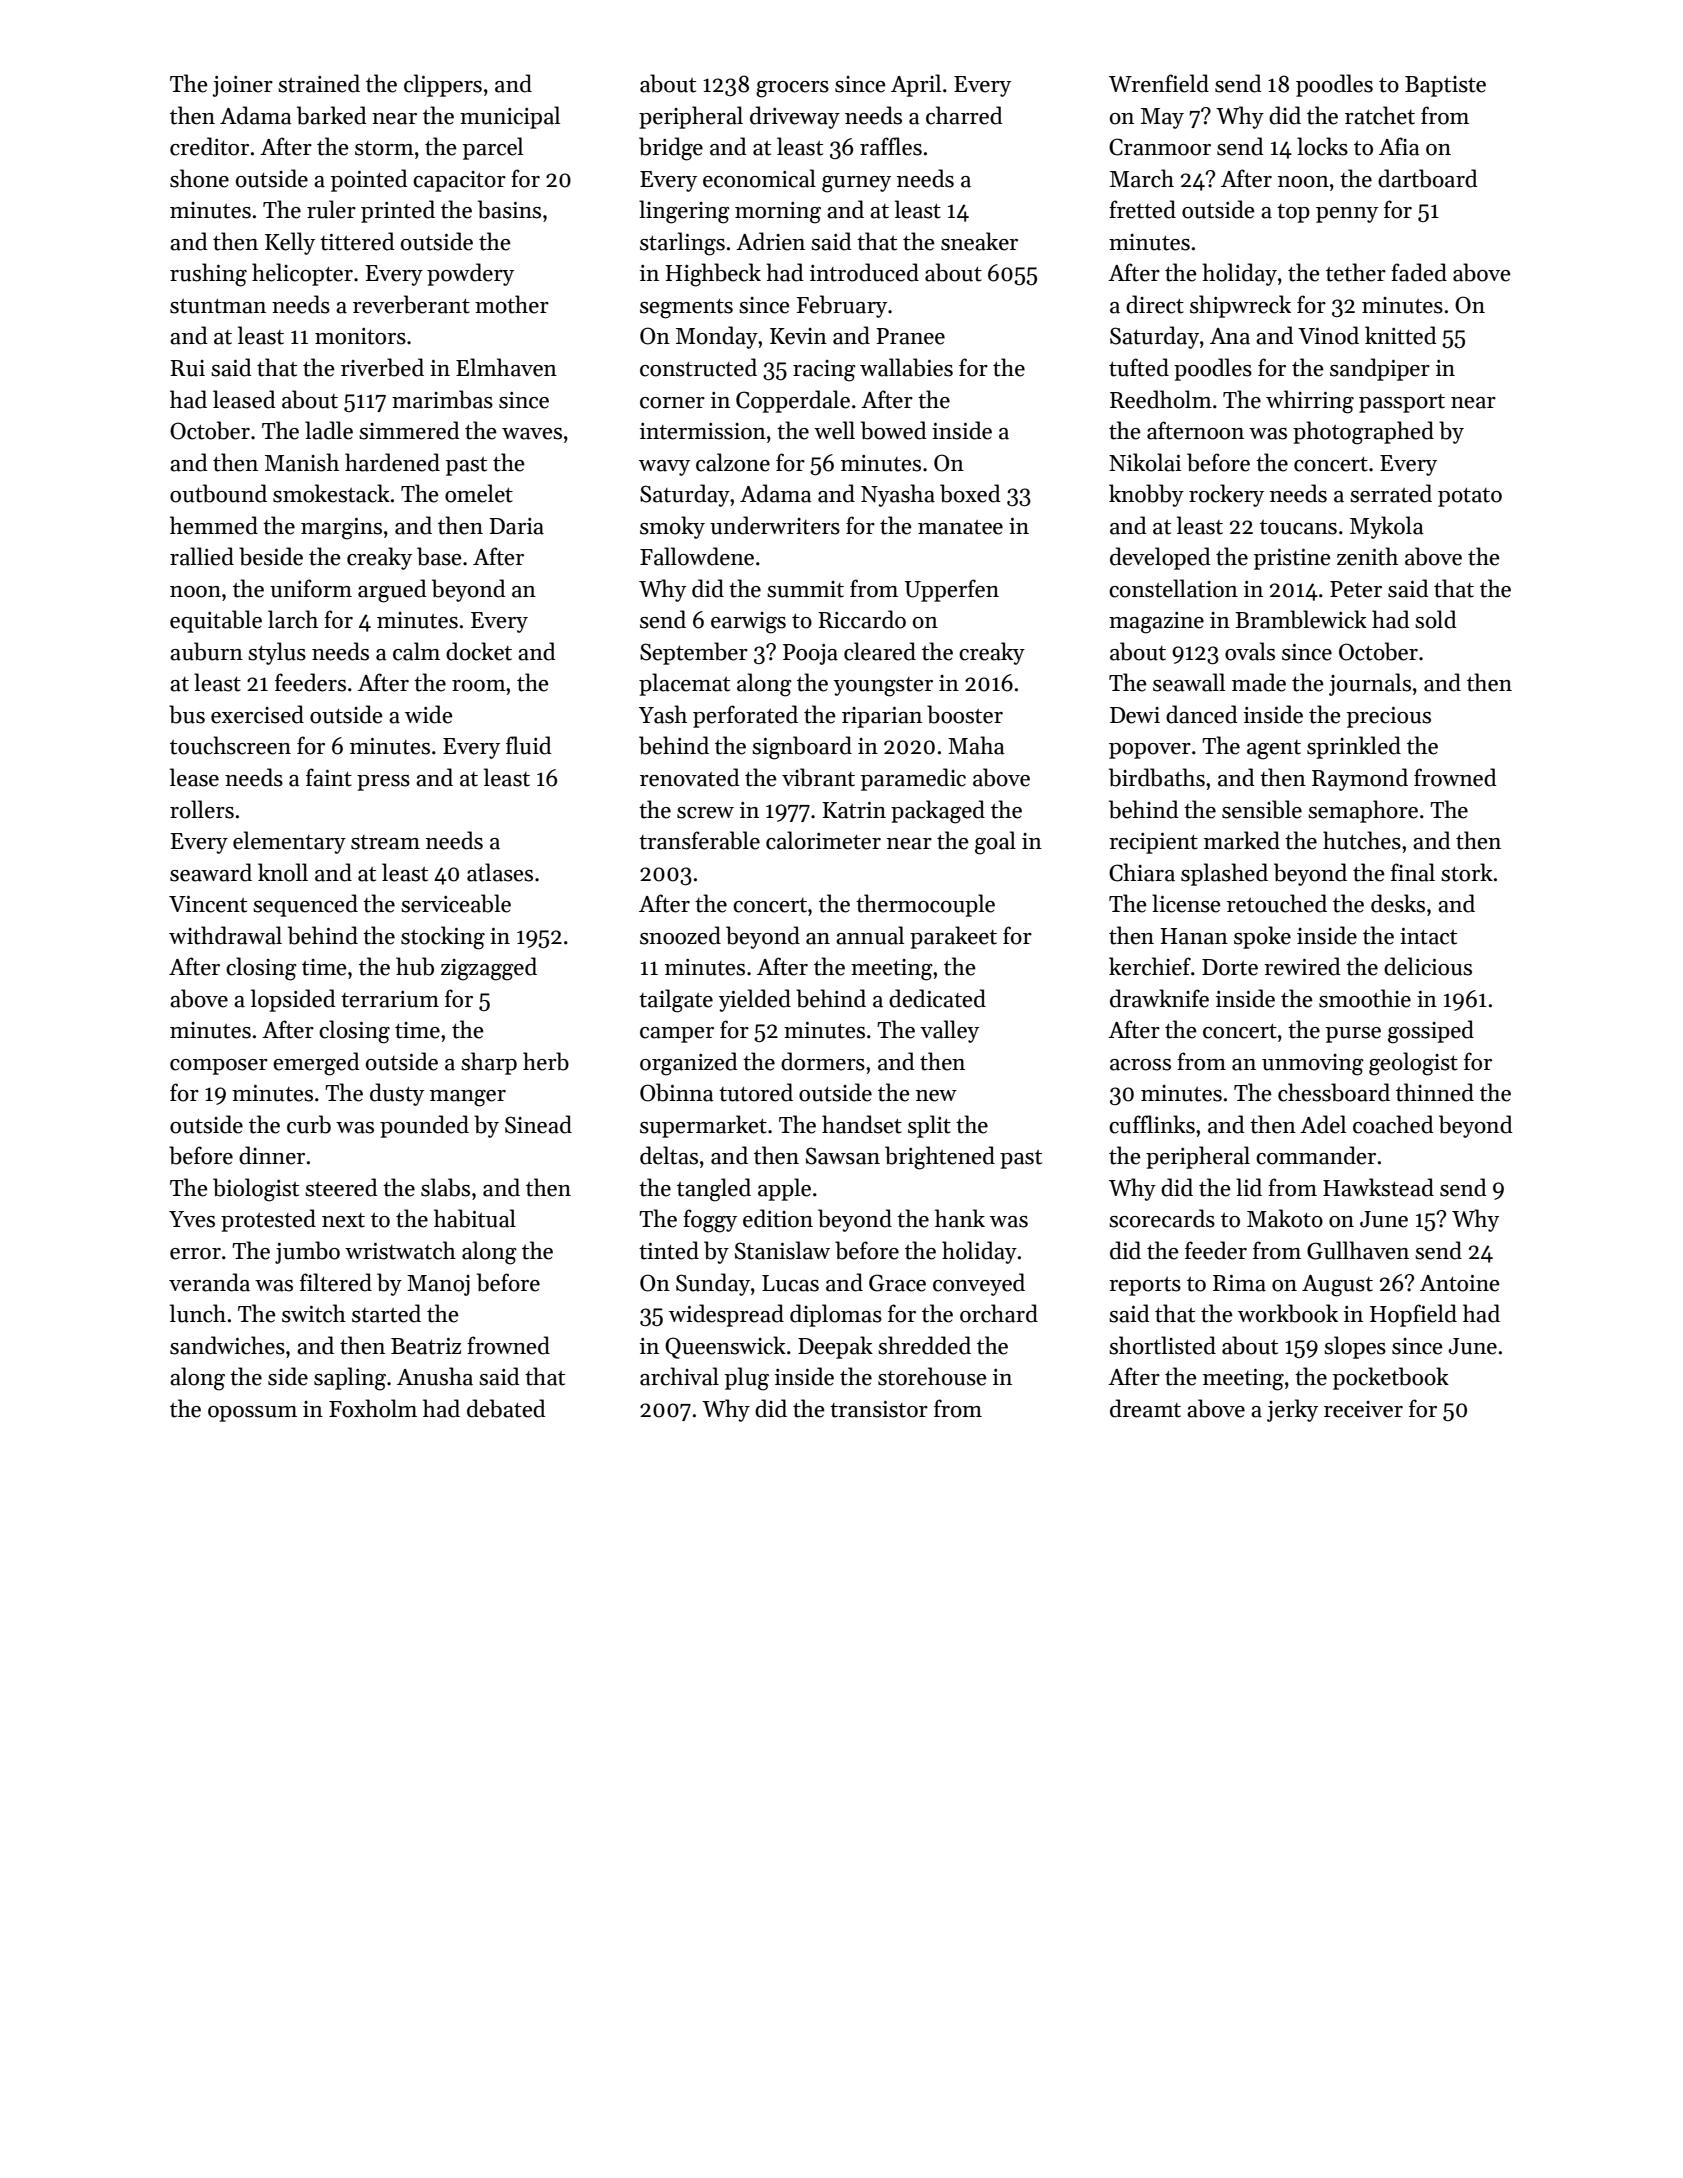 The width and height of the image is (1683, 2178). Describe the element at coordinates (880, 651) in the image. I see `cleared` at that location.
